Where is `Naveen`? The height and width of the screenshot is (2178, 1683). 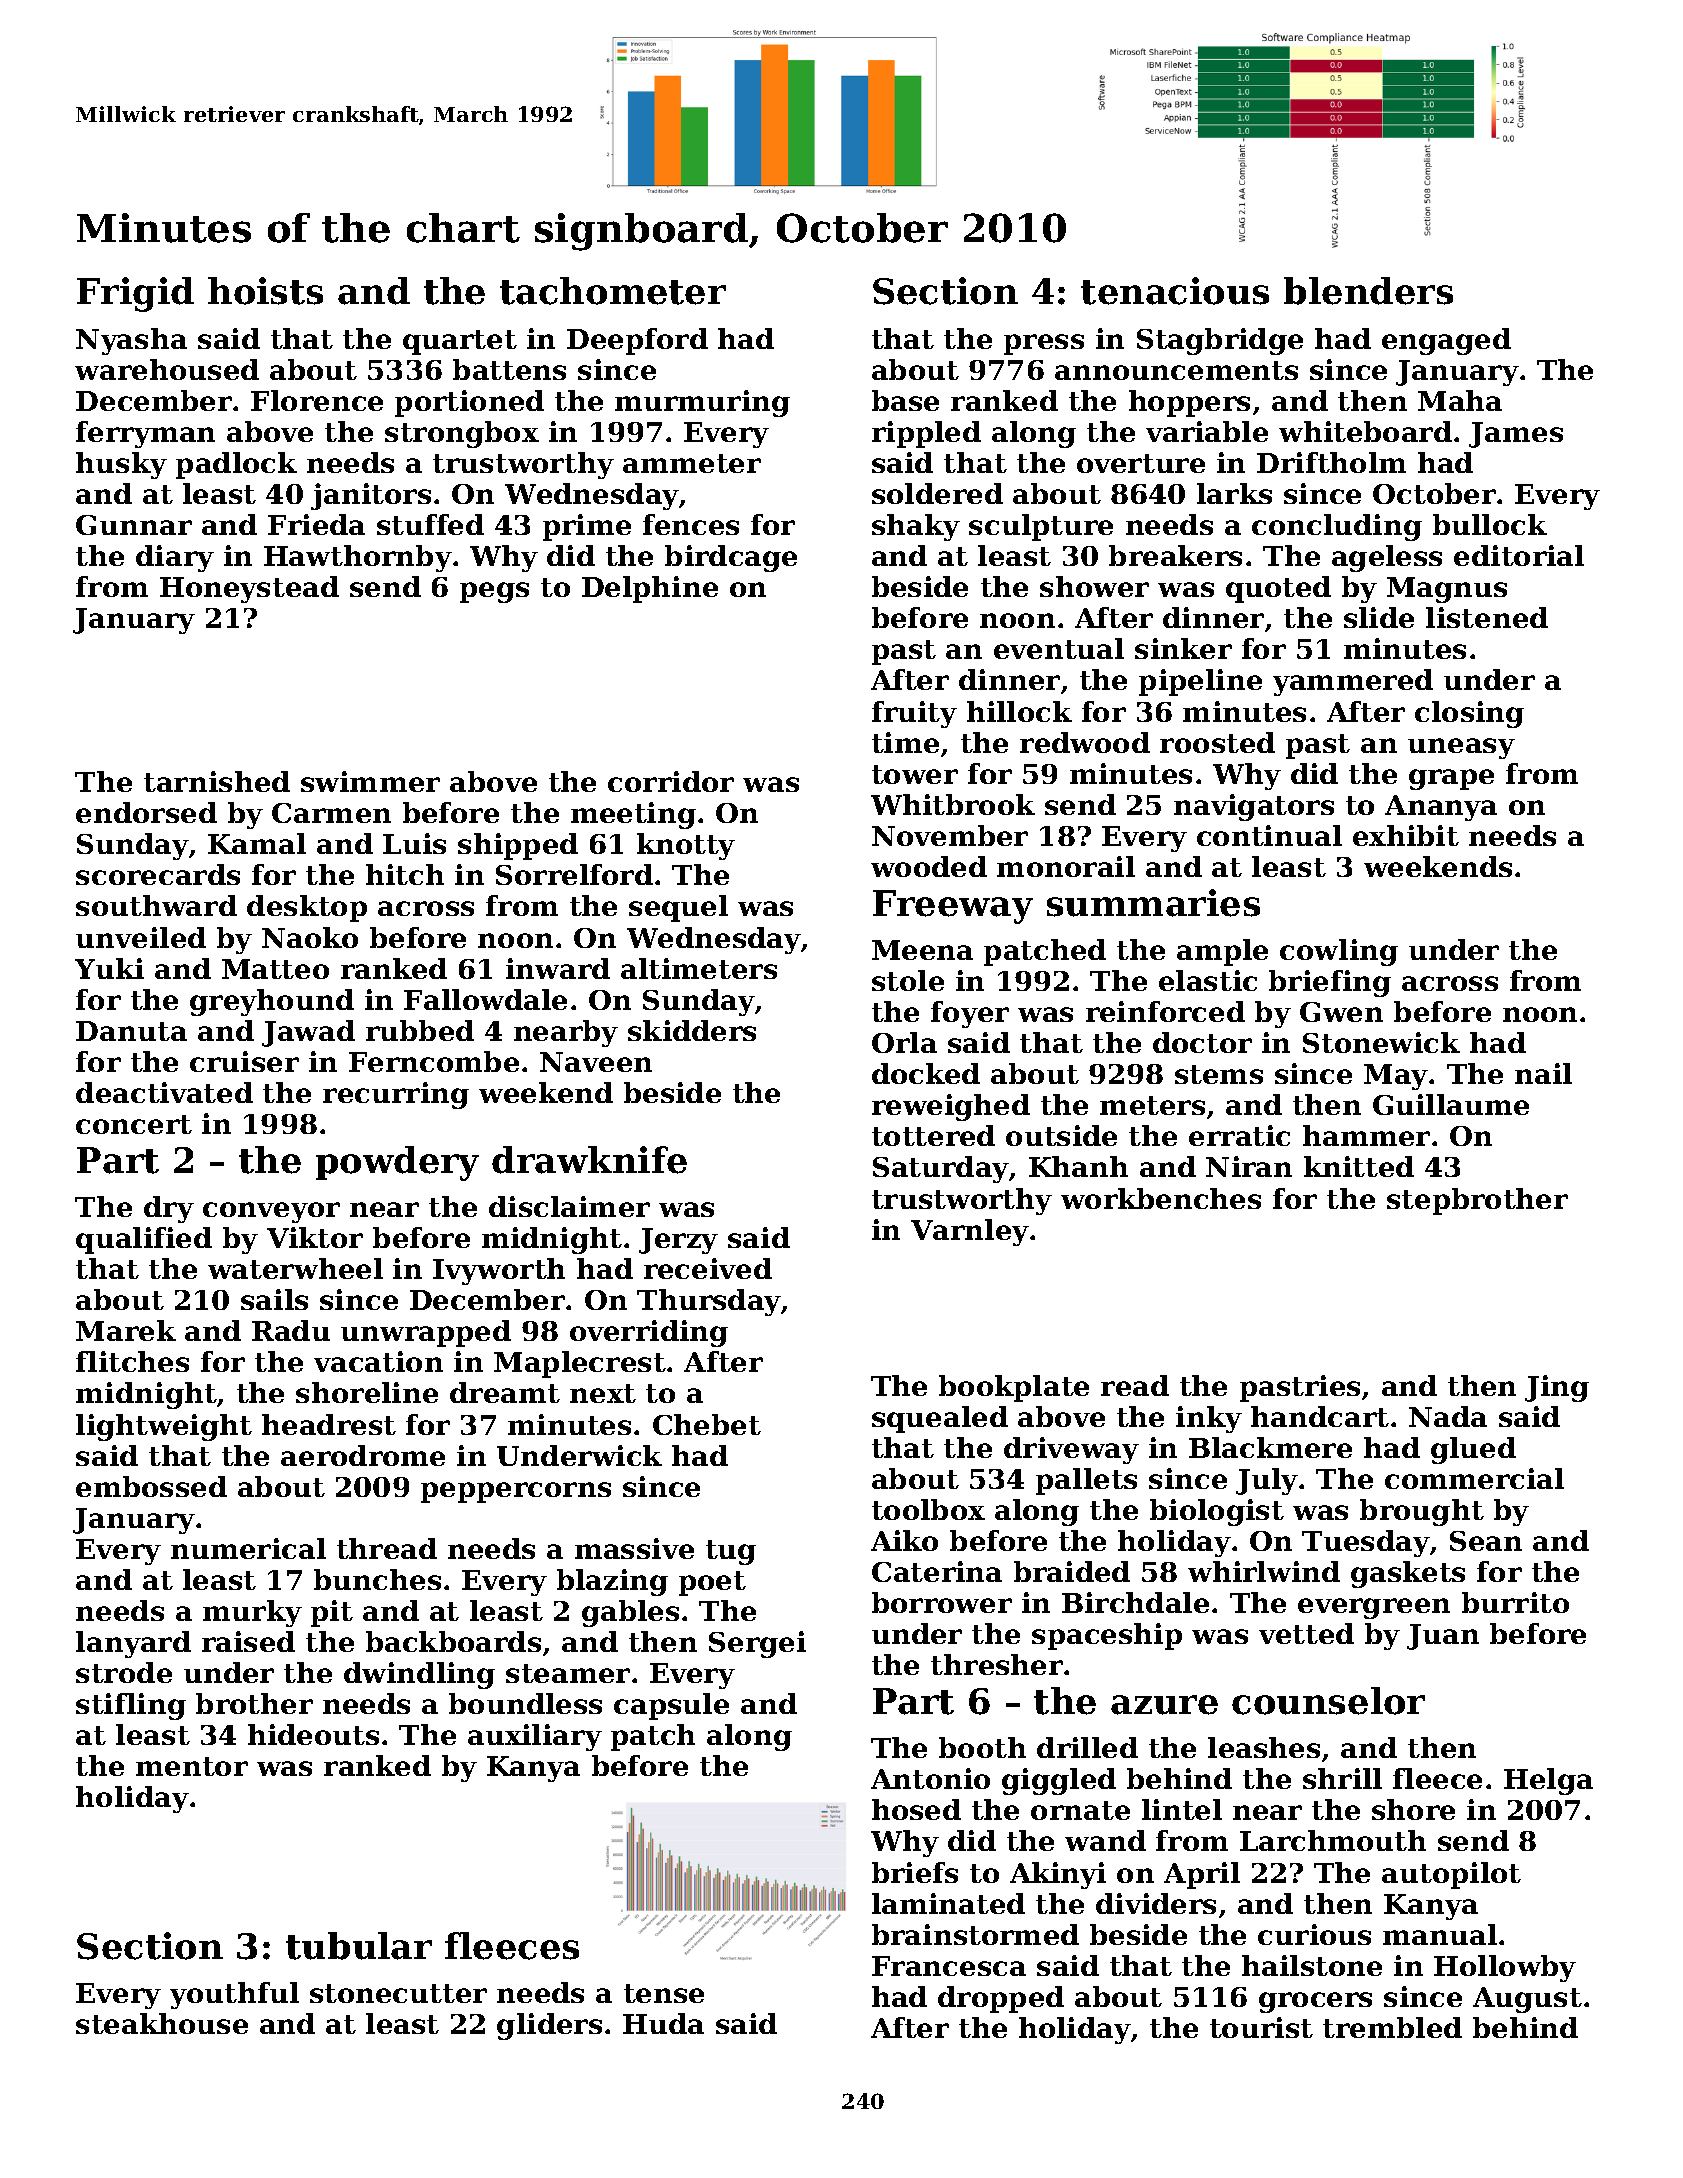
Naveen is located at coordinates (596, 1062).
